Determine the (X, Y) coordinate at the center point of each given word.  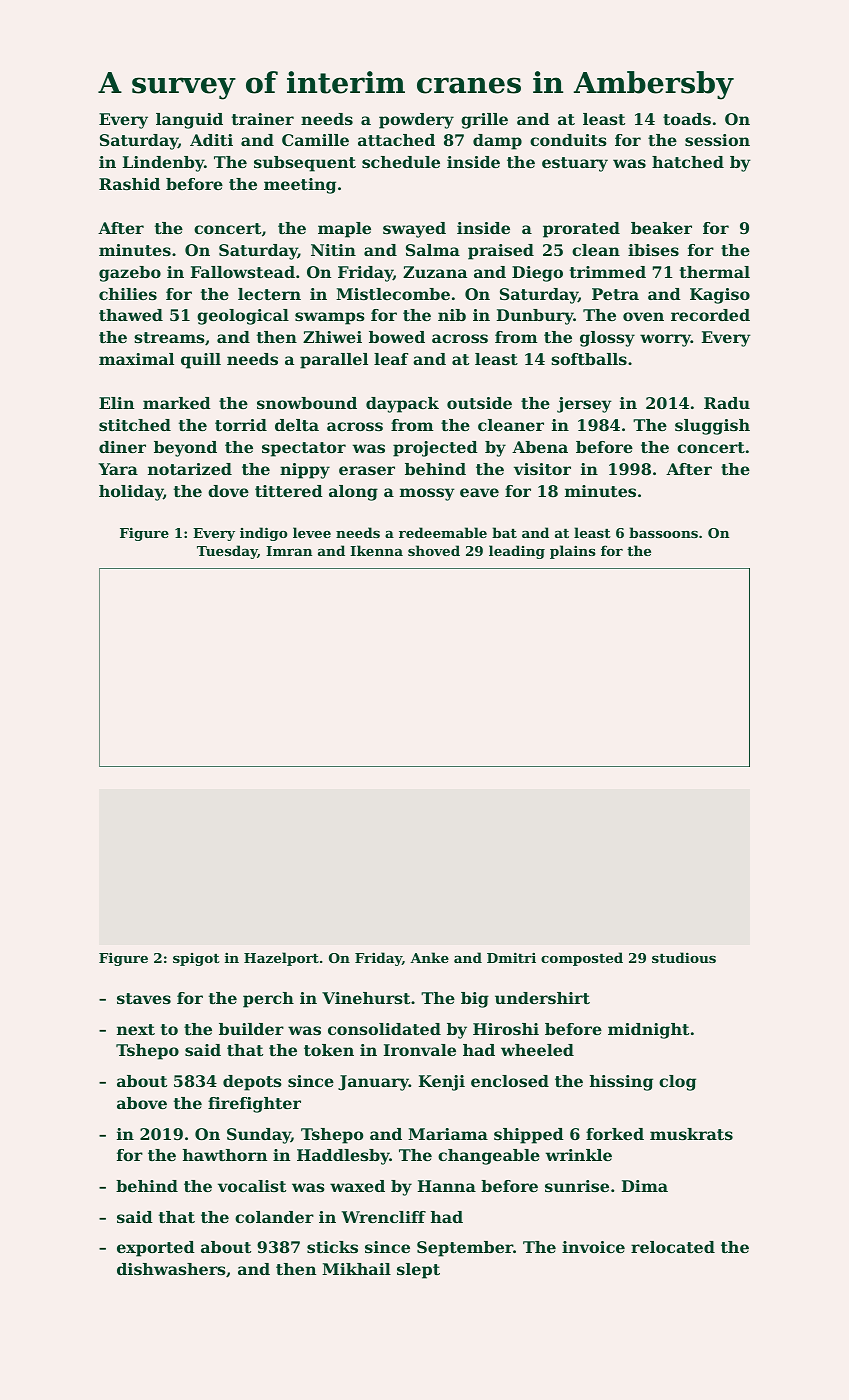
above (142, 1103)
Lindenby (163, 164)
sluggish (712, 427)
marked (177, 403)
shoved (434, 550)
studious (684, 957)
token (329, 1050)
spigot (196, 959)
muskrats (691, 1134)
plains (573, 552)
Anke (429, 957)
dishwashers (171, 1269)
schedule (401, 162)
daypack (402, 405)
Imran (289, 551)
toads (687, 119)
